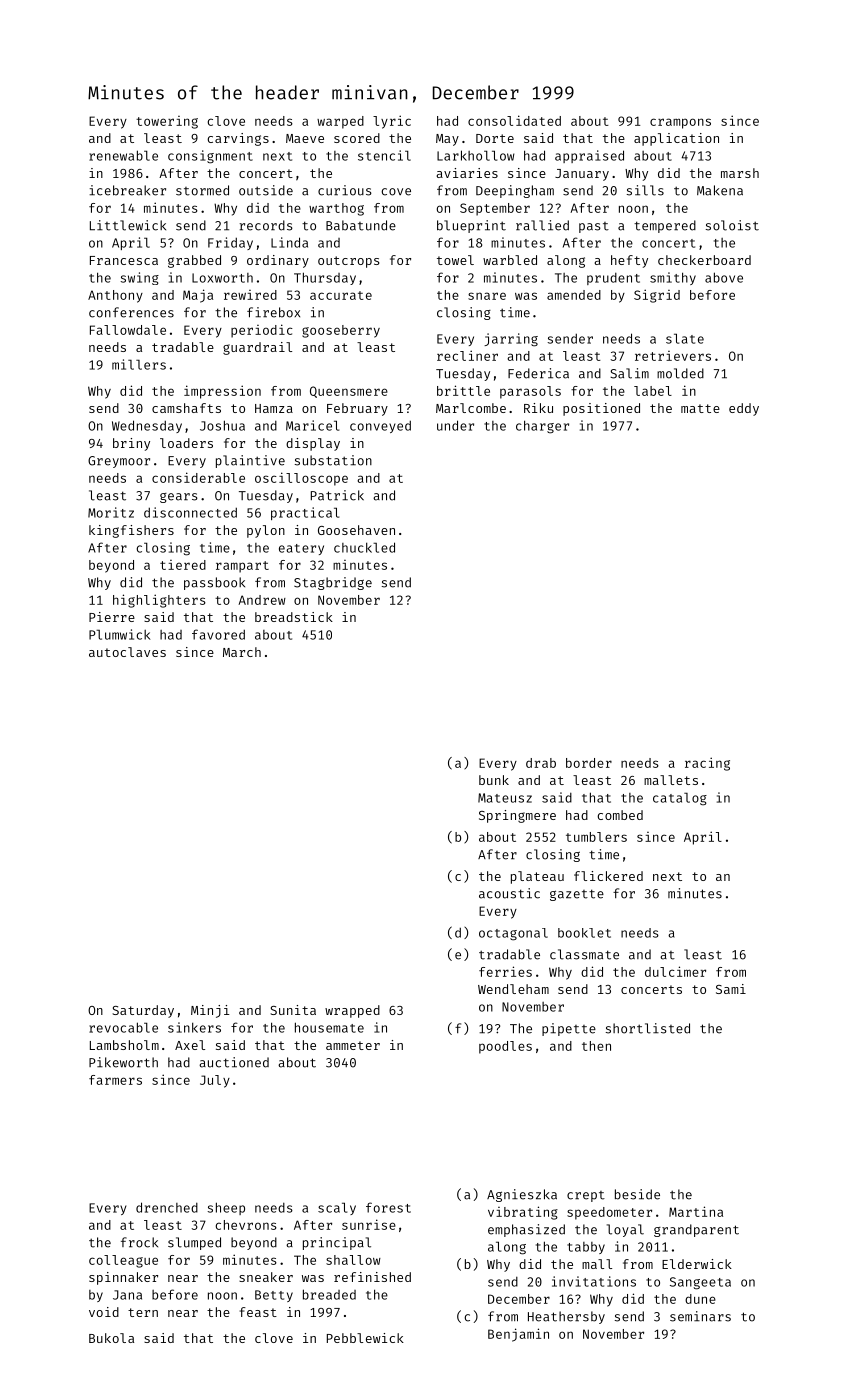 This image has height=1400, width=849. What do you see at coordinates (258, 1312) in the image?
I see `feast` at bounding box center [258, 1312].
